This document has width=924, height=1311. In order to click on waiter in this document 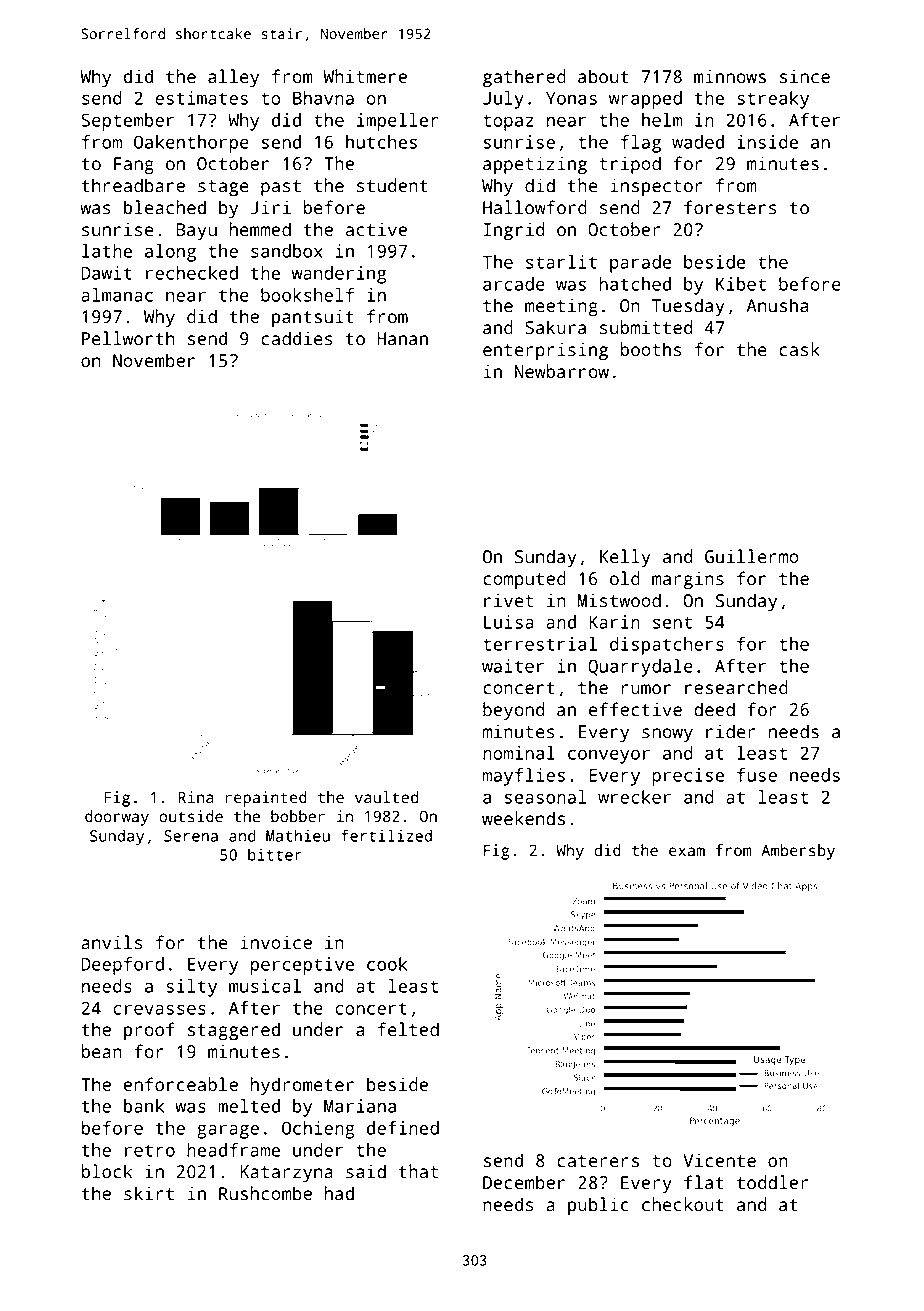, I will do `click(513, 666)`.
